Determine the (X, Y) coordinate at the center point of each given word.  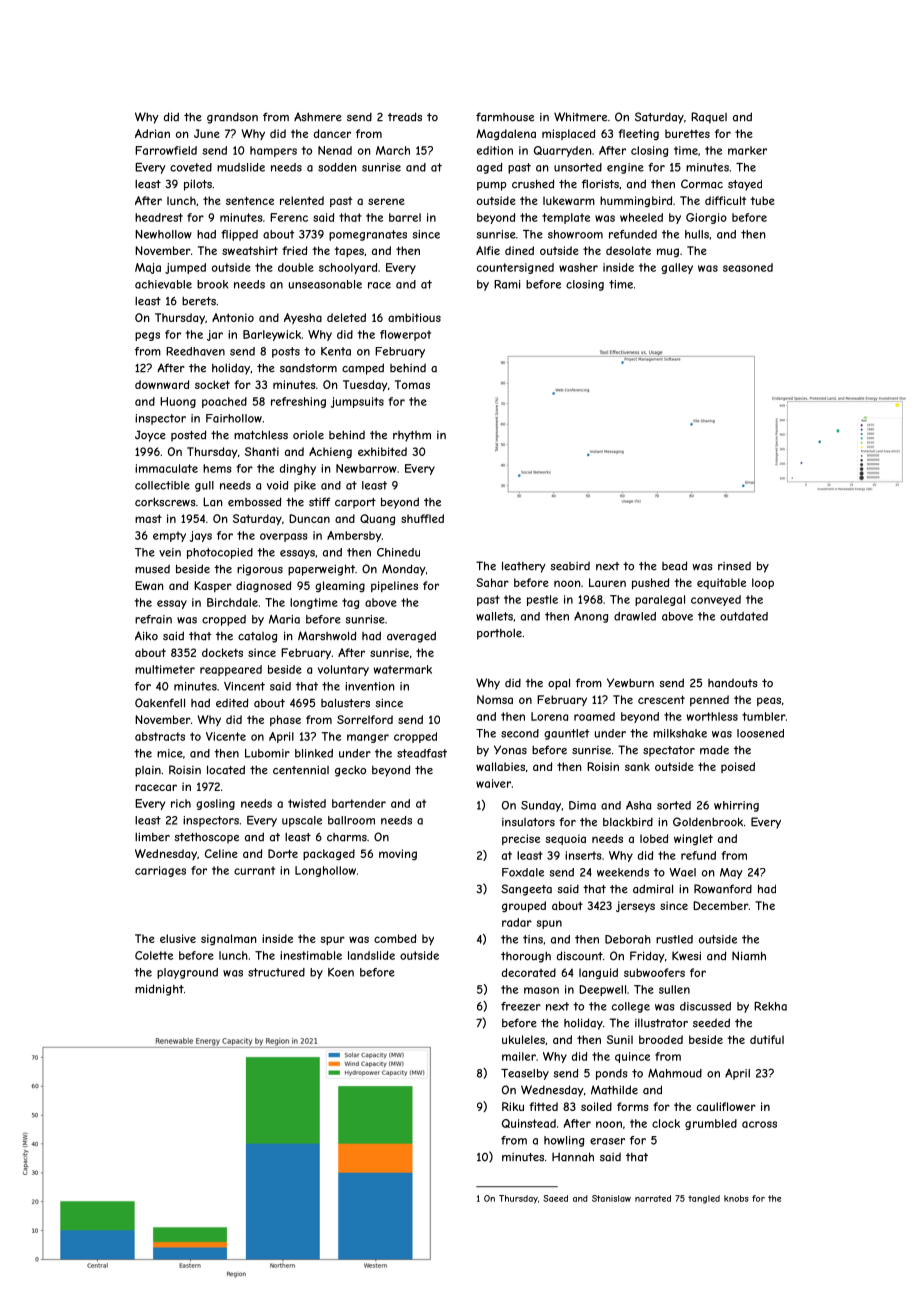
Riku (513, 1106)
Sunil (620, 1039)
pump (491, 186)
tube (762, 200)
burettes (687, 133)
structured (276, 972)
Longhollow (325, 871)
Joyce (150, 436)
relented (302, 200)
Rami (507, 284)
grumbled (711, 1124)
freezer (521, 1006)
